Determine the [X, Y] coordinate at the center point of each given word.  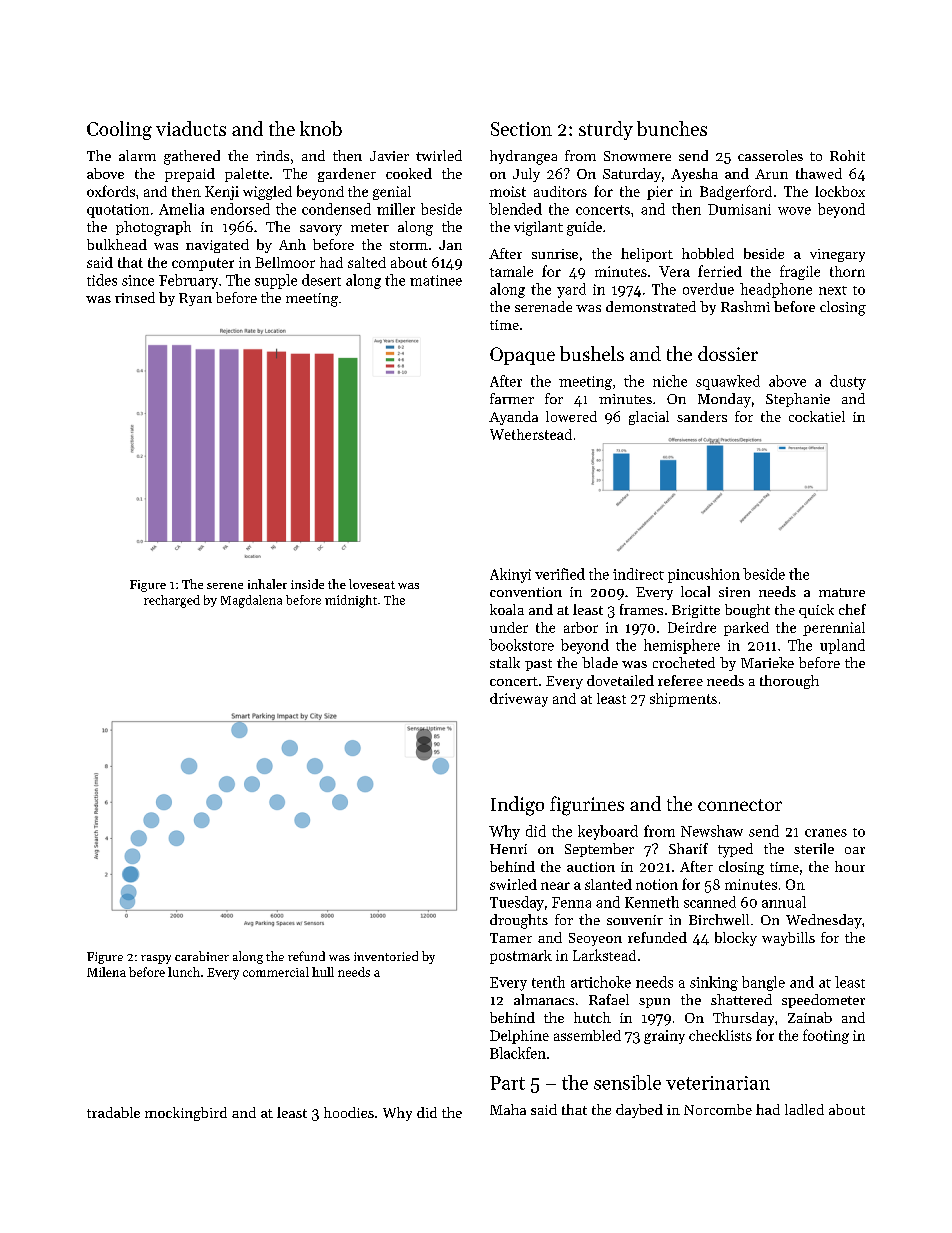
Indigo [517, 806]
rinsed [135, 297]
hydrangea [523, 157]
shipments [683, 700]
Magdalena [251, 601]
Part [507, 1083]
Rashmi [745, 306]
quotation [118, 211]
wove [794, 211]
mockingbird [186, 1114]
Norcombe [718, 1109]
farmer [512, 398]
